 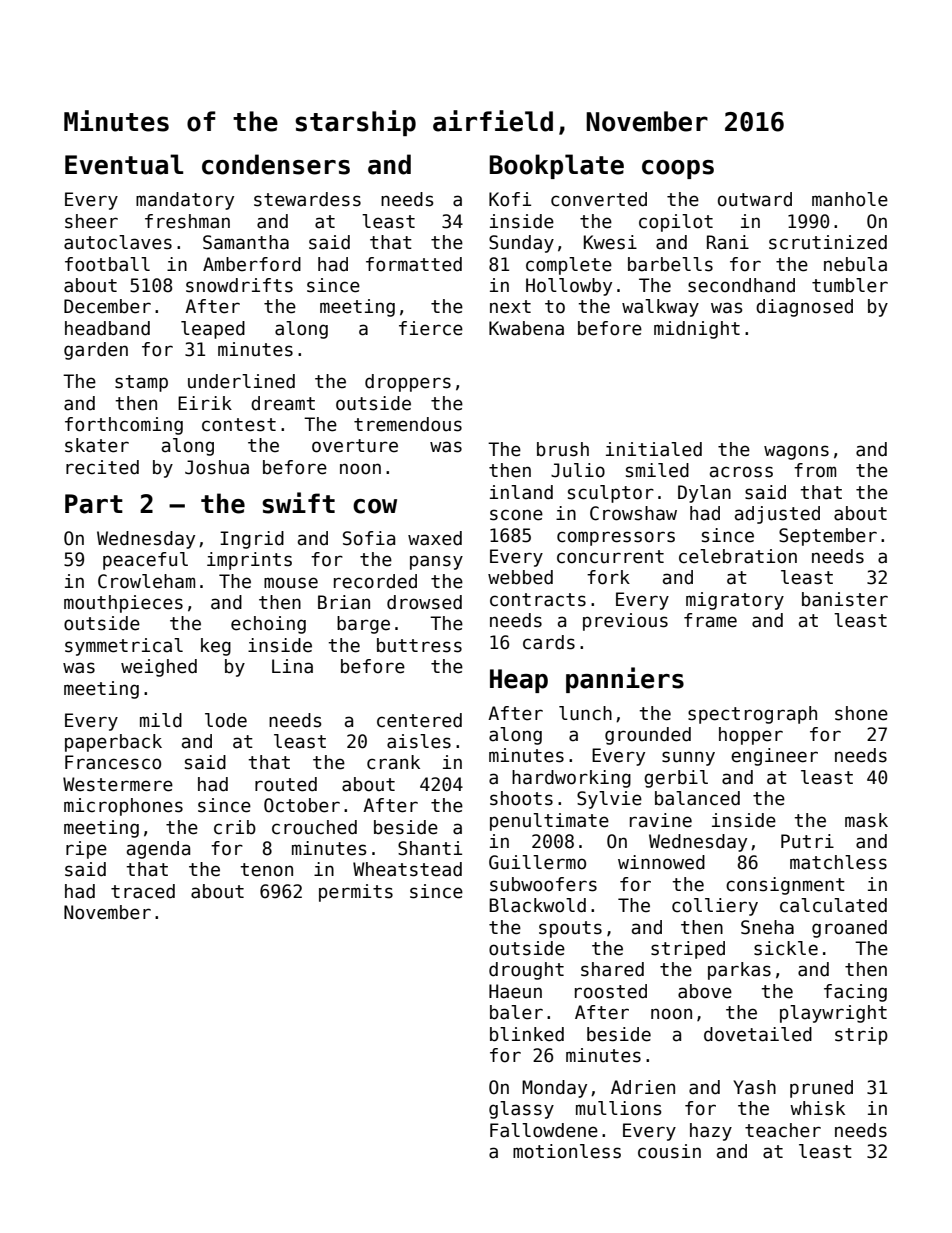 What do you see at coordinates (855, 993) in the document?
I see `facing` at bounding box center [855, 993].
